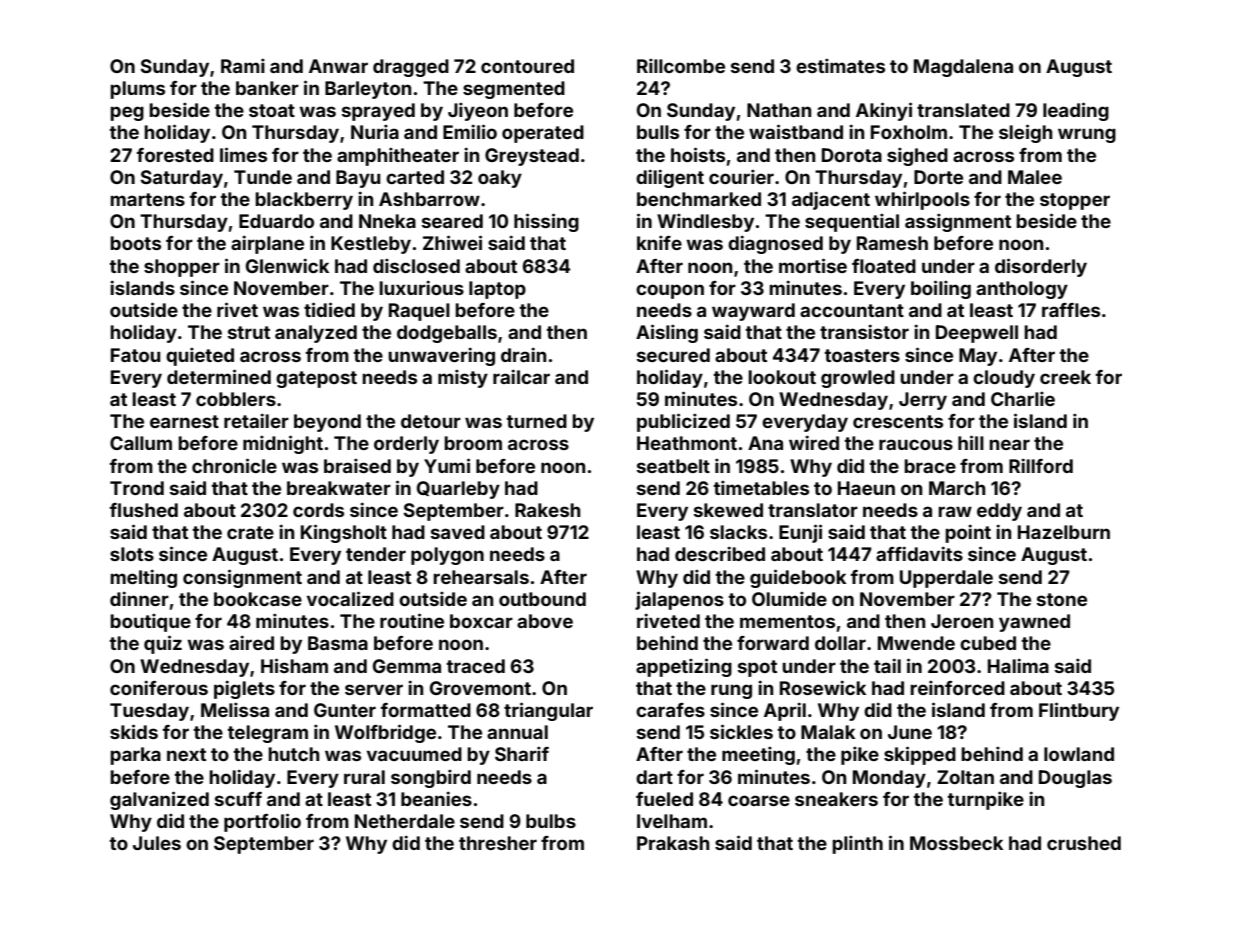  I want to click on galvanized, so click(159, 800).
